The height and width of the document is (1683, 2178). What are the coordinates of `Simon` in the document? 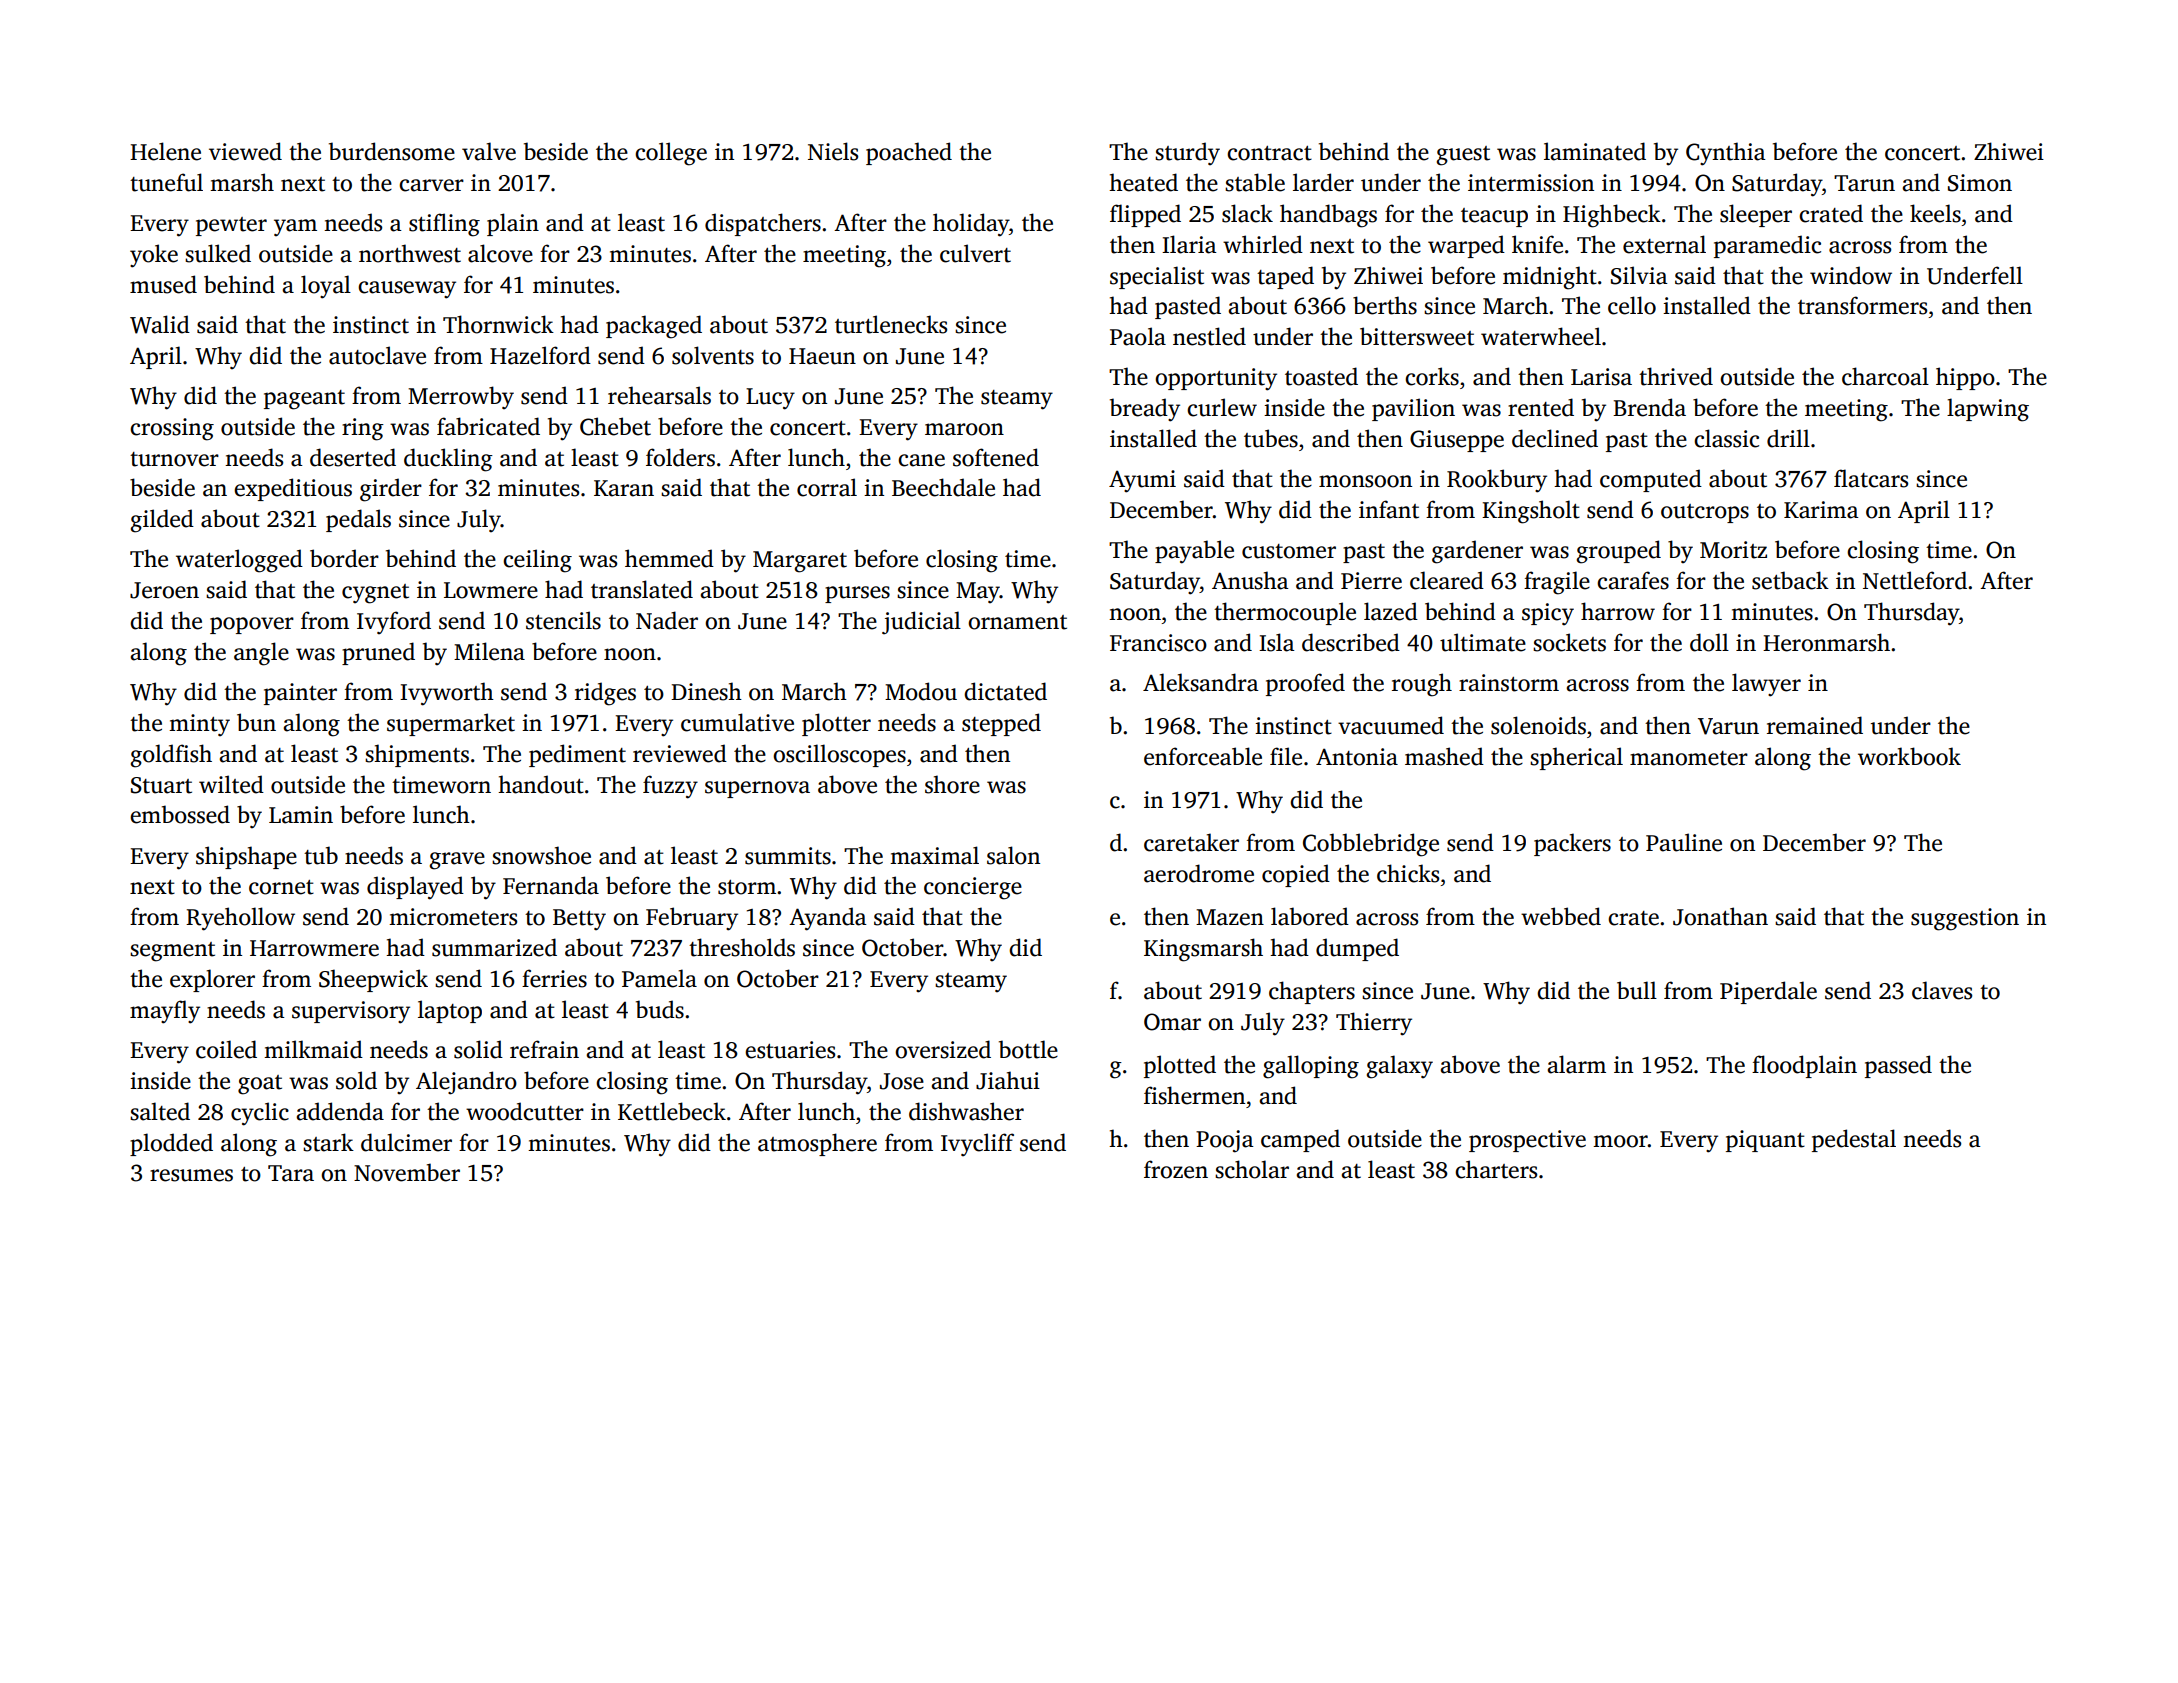 It's located at (1980, 183).
